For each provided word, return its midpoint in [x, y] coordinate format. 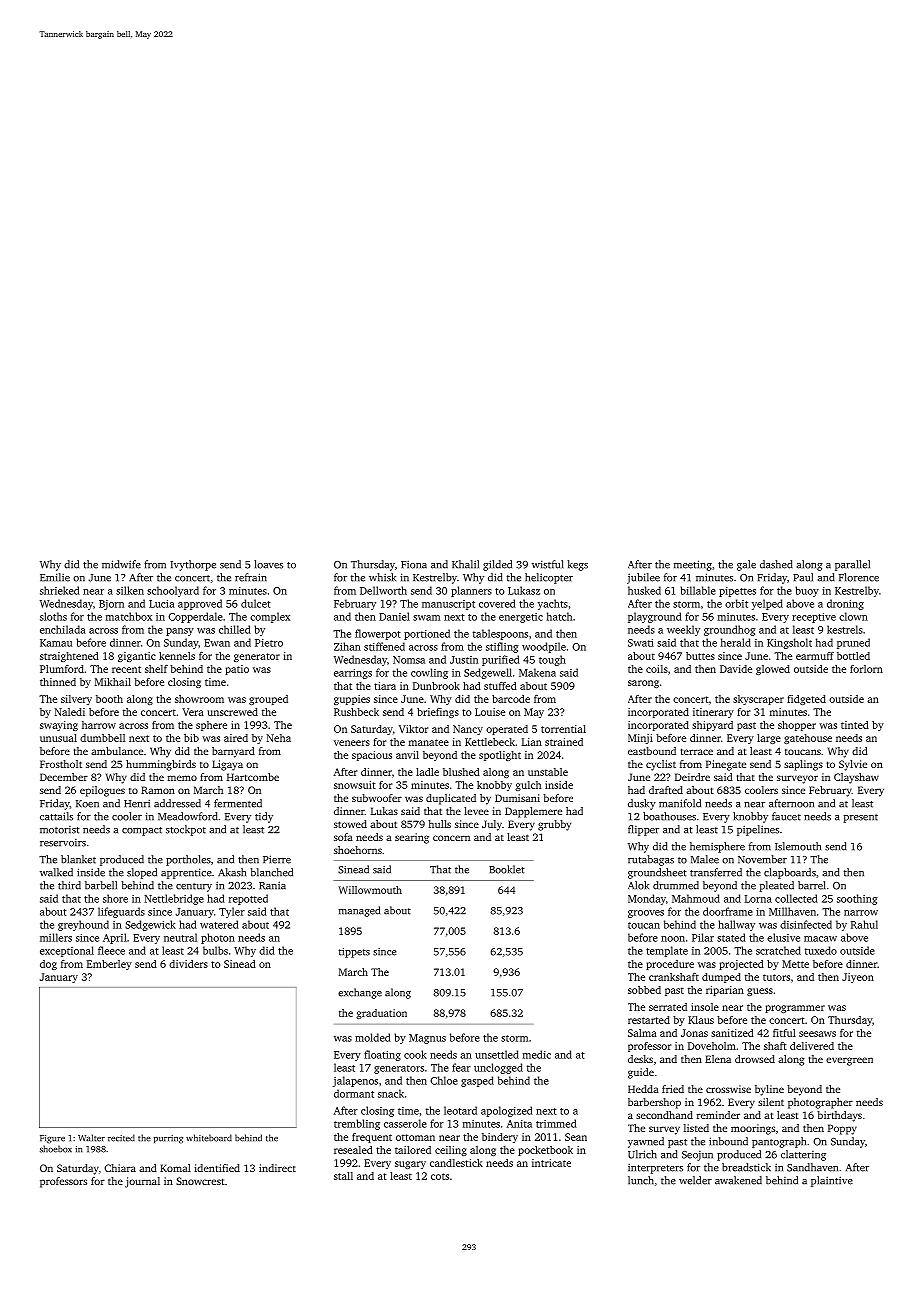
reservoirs [63, 843]
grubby [554, 825]
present [861, 818]
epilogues [102, 791]
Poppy [842, 1129]
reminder [718, 1115]
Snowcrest [200, 1181]
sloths [53, 616]
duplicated [451, 799]
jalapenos [355, 1081]
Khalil [465, 564]
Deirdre [692, 777]
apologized [507, 1111]
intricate [551, 1163]
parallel [852, 565]
